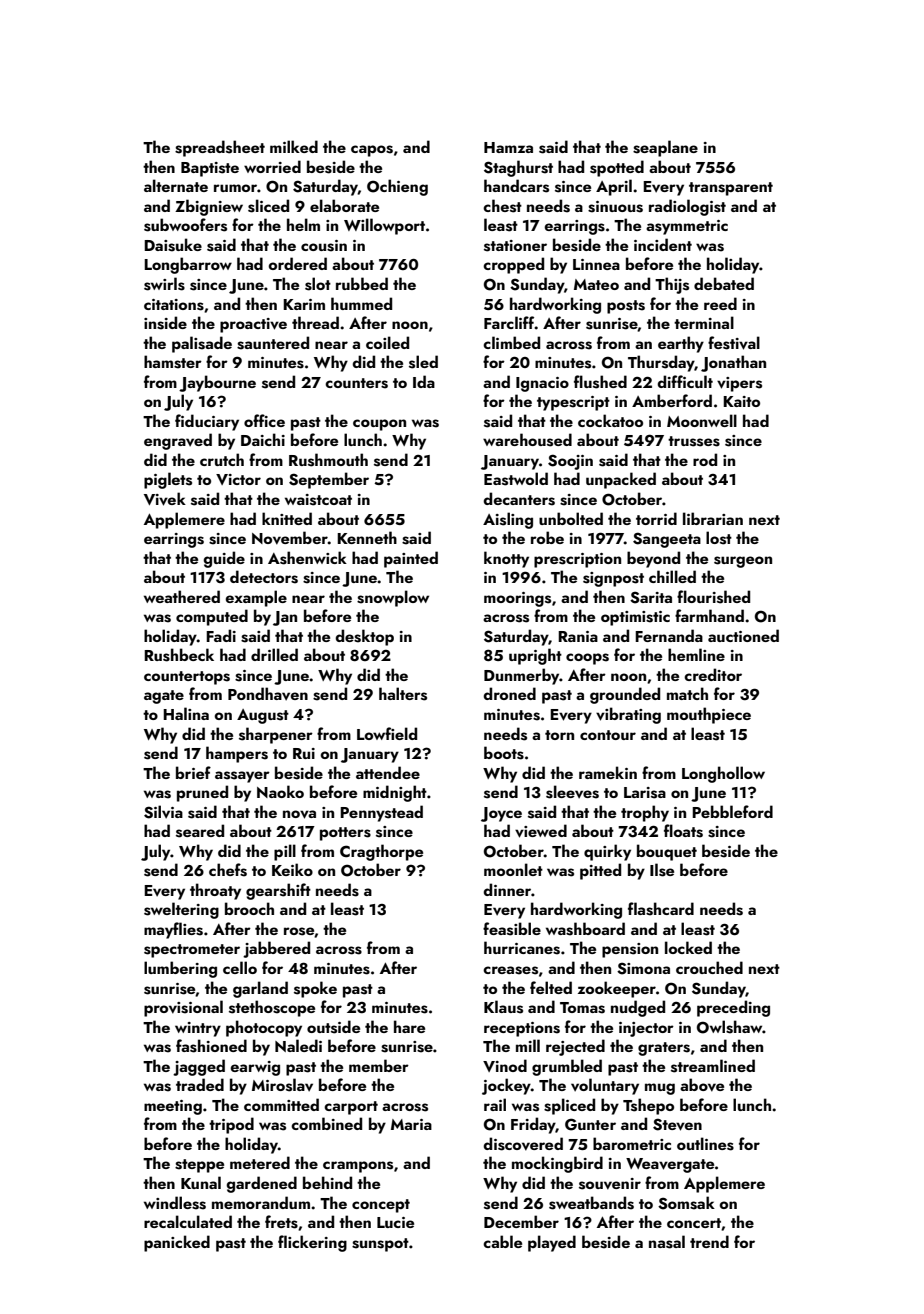 This screenshot has width=924, height=1314. Describe the element at coordinates (578, 636) in the screenshot. I see `Rania` at that location.
